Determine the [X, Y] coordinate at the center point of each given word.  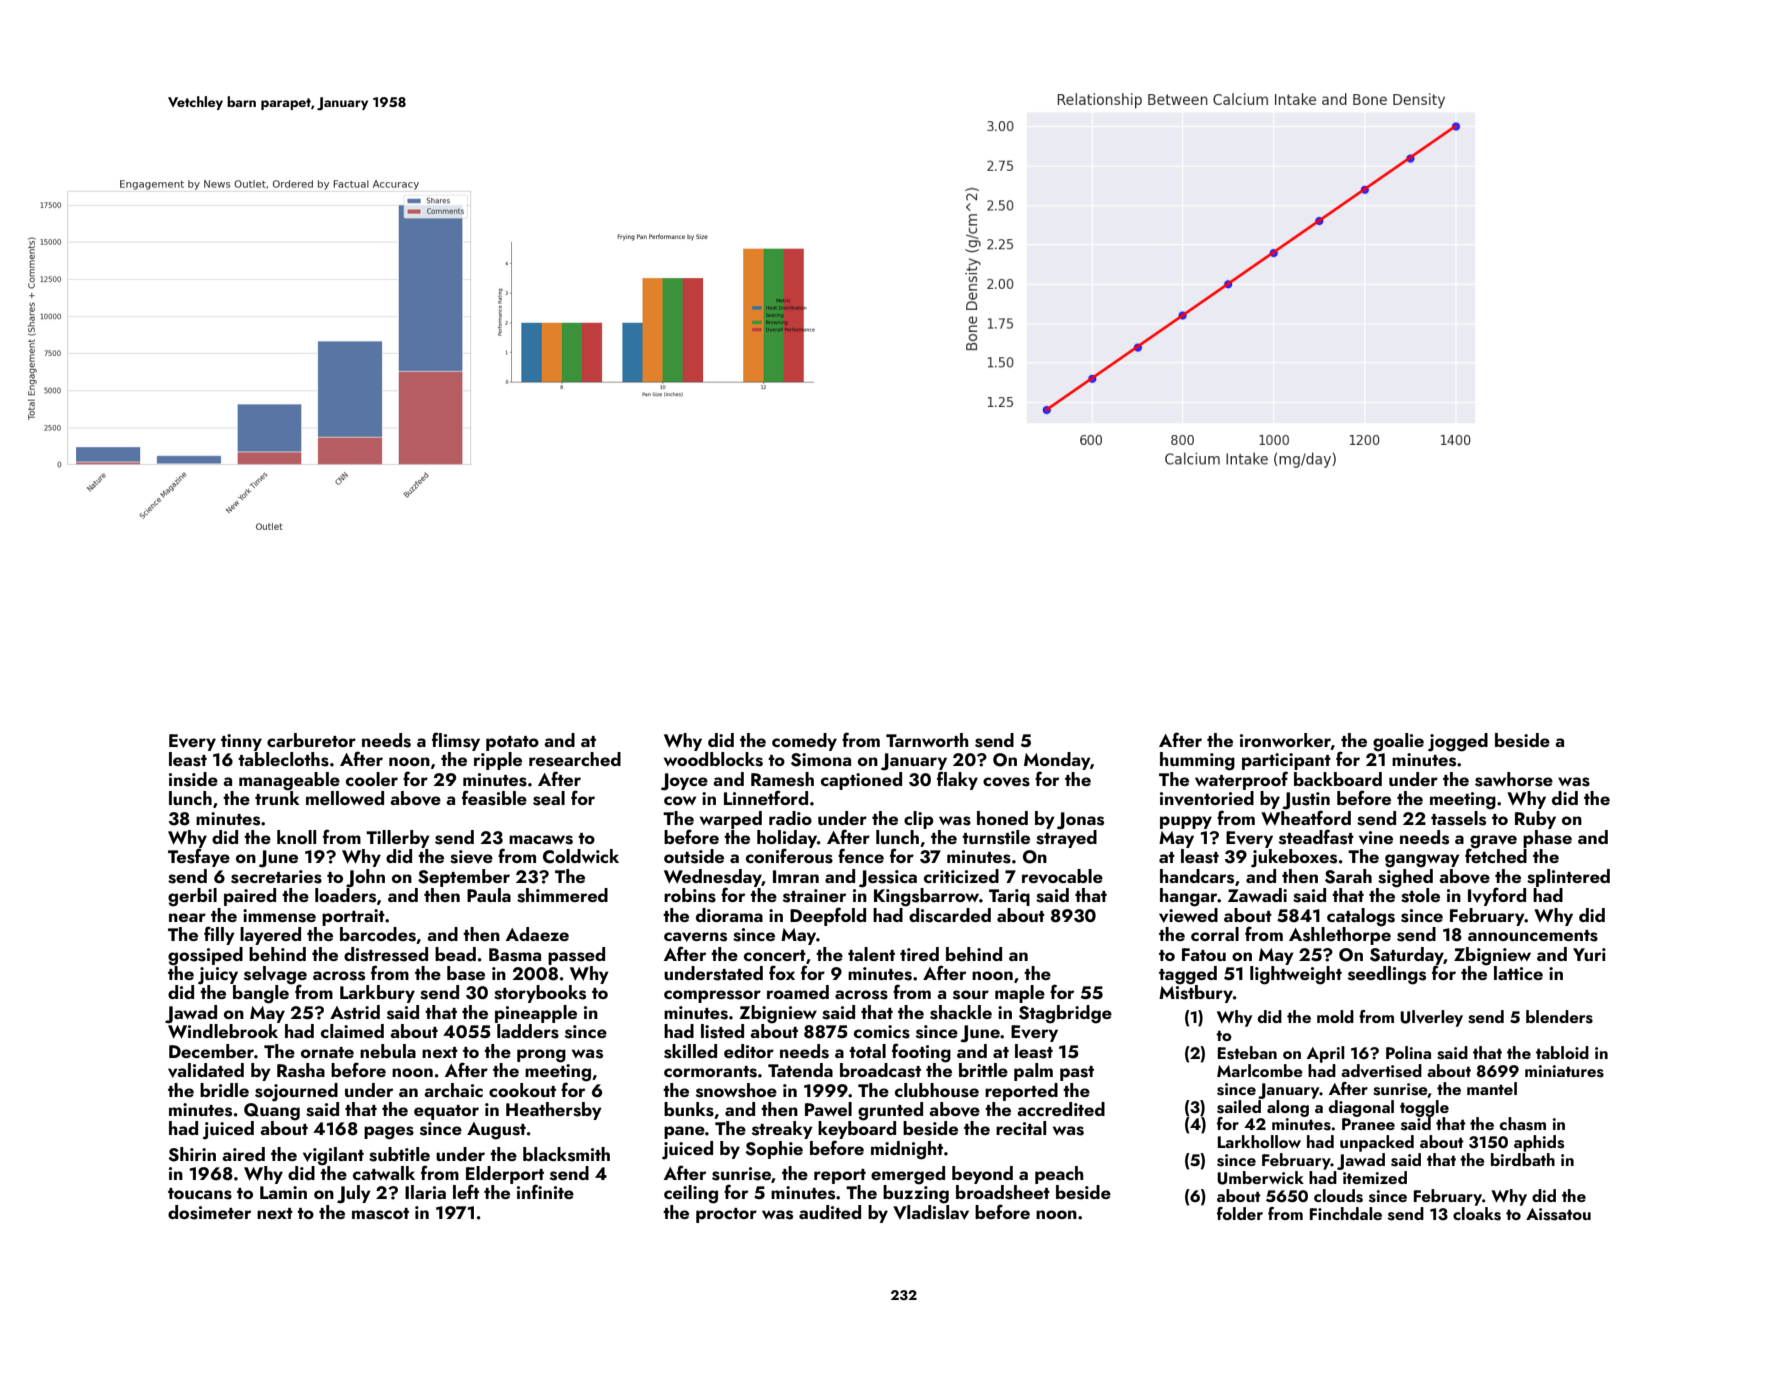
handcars [1197, 876]
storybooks [540, 994]
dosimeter [209, 1212]
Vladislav [931, 1212]
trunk [277, 798]
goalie [1398, 742]
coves [1006, 782]
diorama [729, 915]
